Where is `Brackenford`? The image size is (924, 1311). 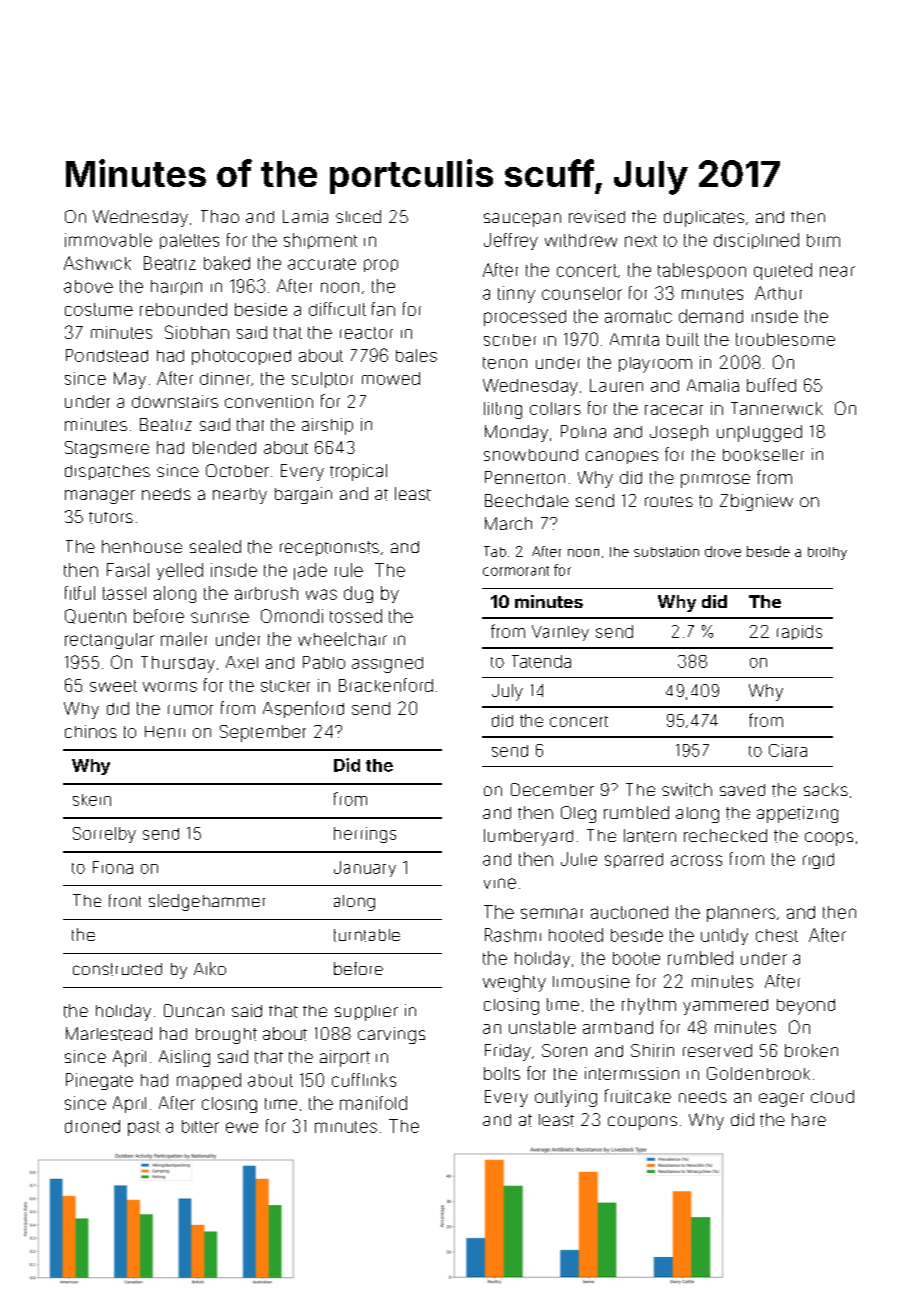 Brackenford is located at coordinates (386, 685).
